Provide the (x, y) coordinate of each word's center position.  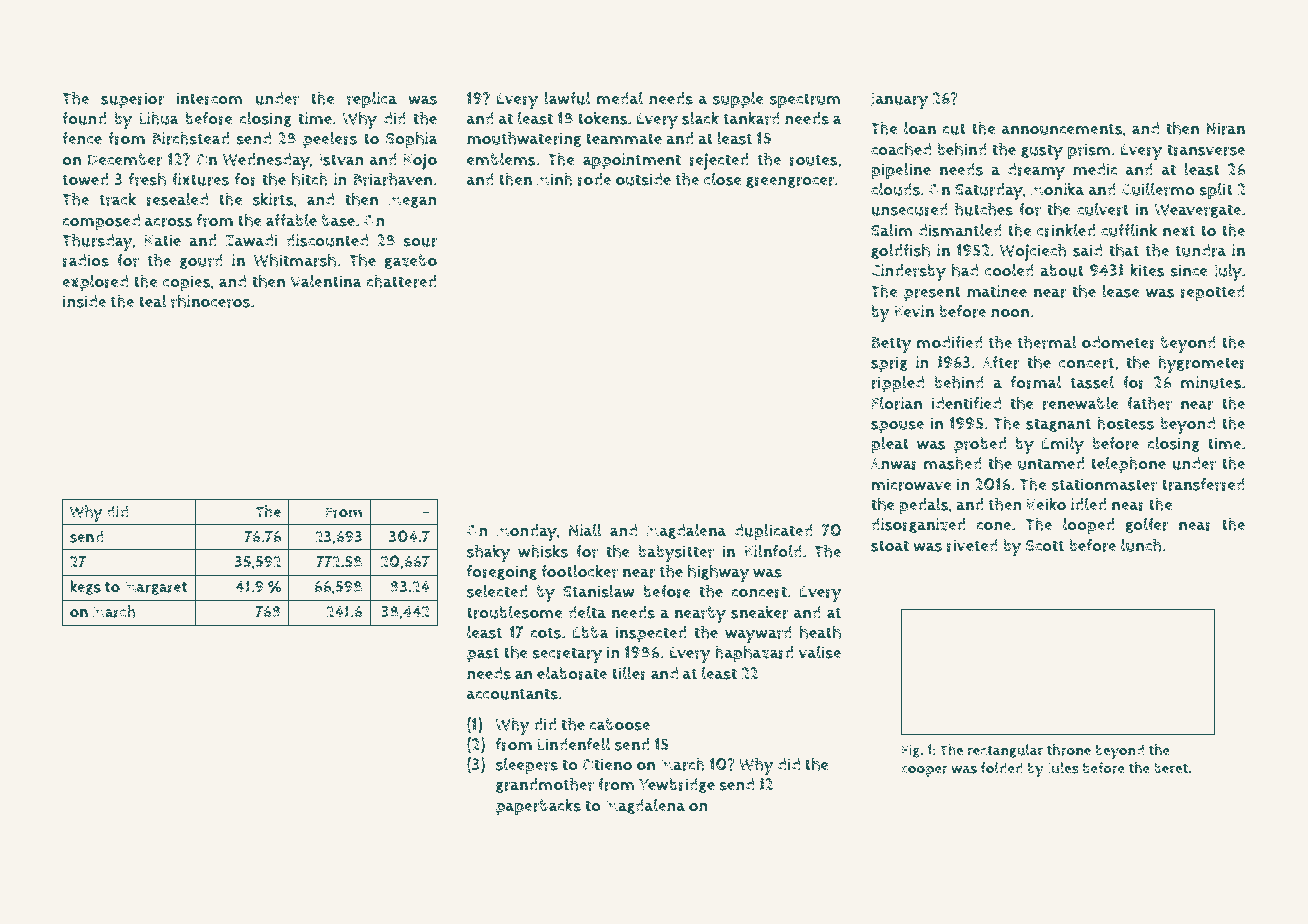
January (899, 101)
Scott (1045, 546)
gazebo (410, 261)
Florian (897, 403)
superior (132, 100)
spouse (897, 427)
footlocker (579, 571)
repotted (1213, 293)
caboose (619, 724)
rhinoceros (210, 301)
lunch (1141, 545)
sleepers (527, 766)
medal (620, 98)
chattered (401, 281)
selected (497, 591)
